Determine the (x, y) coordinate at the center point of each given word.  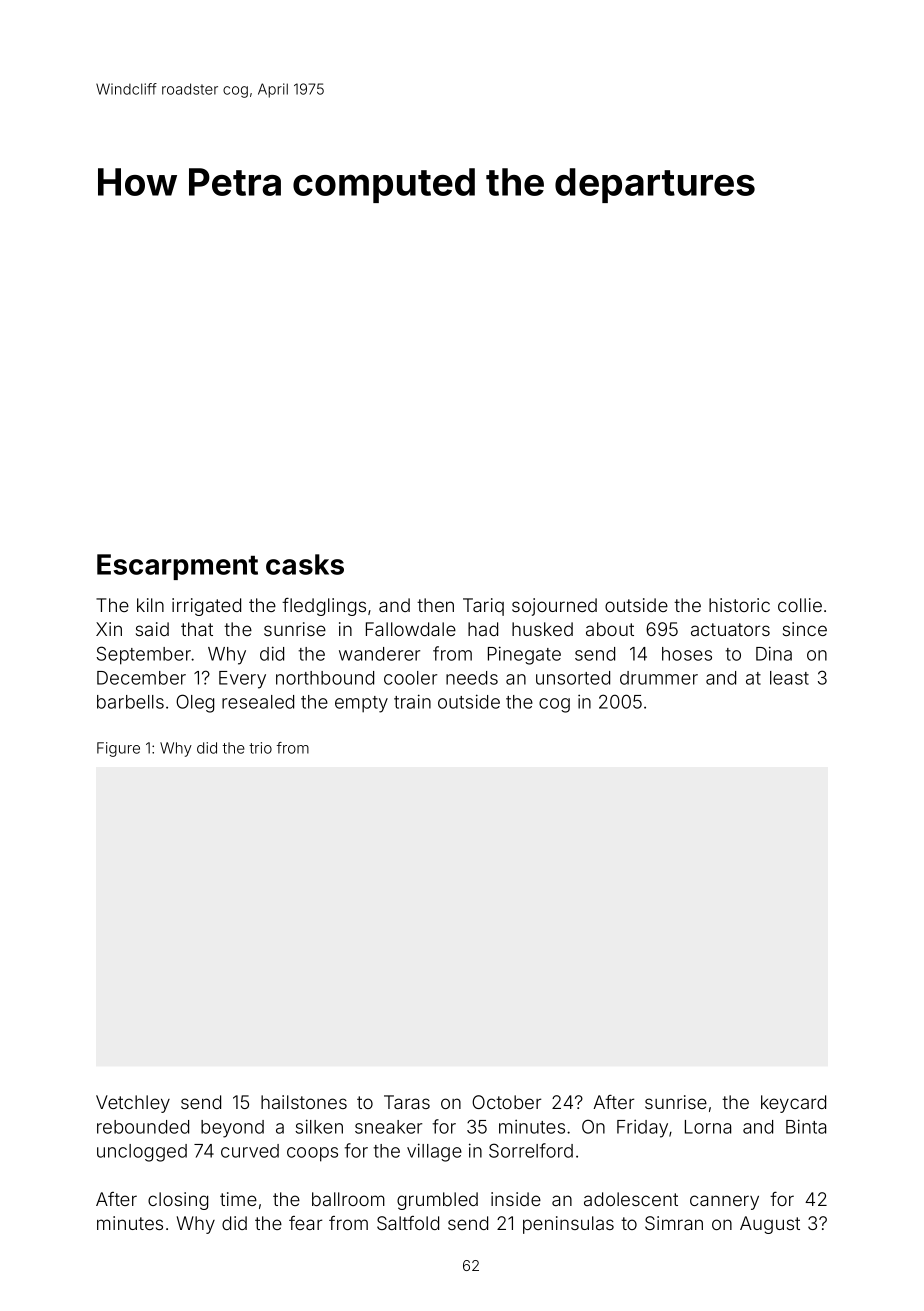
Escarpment (177, 567)
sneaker (388, 1127)
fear (305, 1223)
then (435, 605)
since (805, 629)
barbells (130, 702)
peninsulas (568, 1225)
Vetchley (133, 1104)
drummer (659, 678)
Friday (642, 1129)
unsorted (573, 678)
